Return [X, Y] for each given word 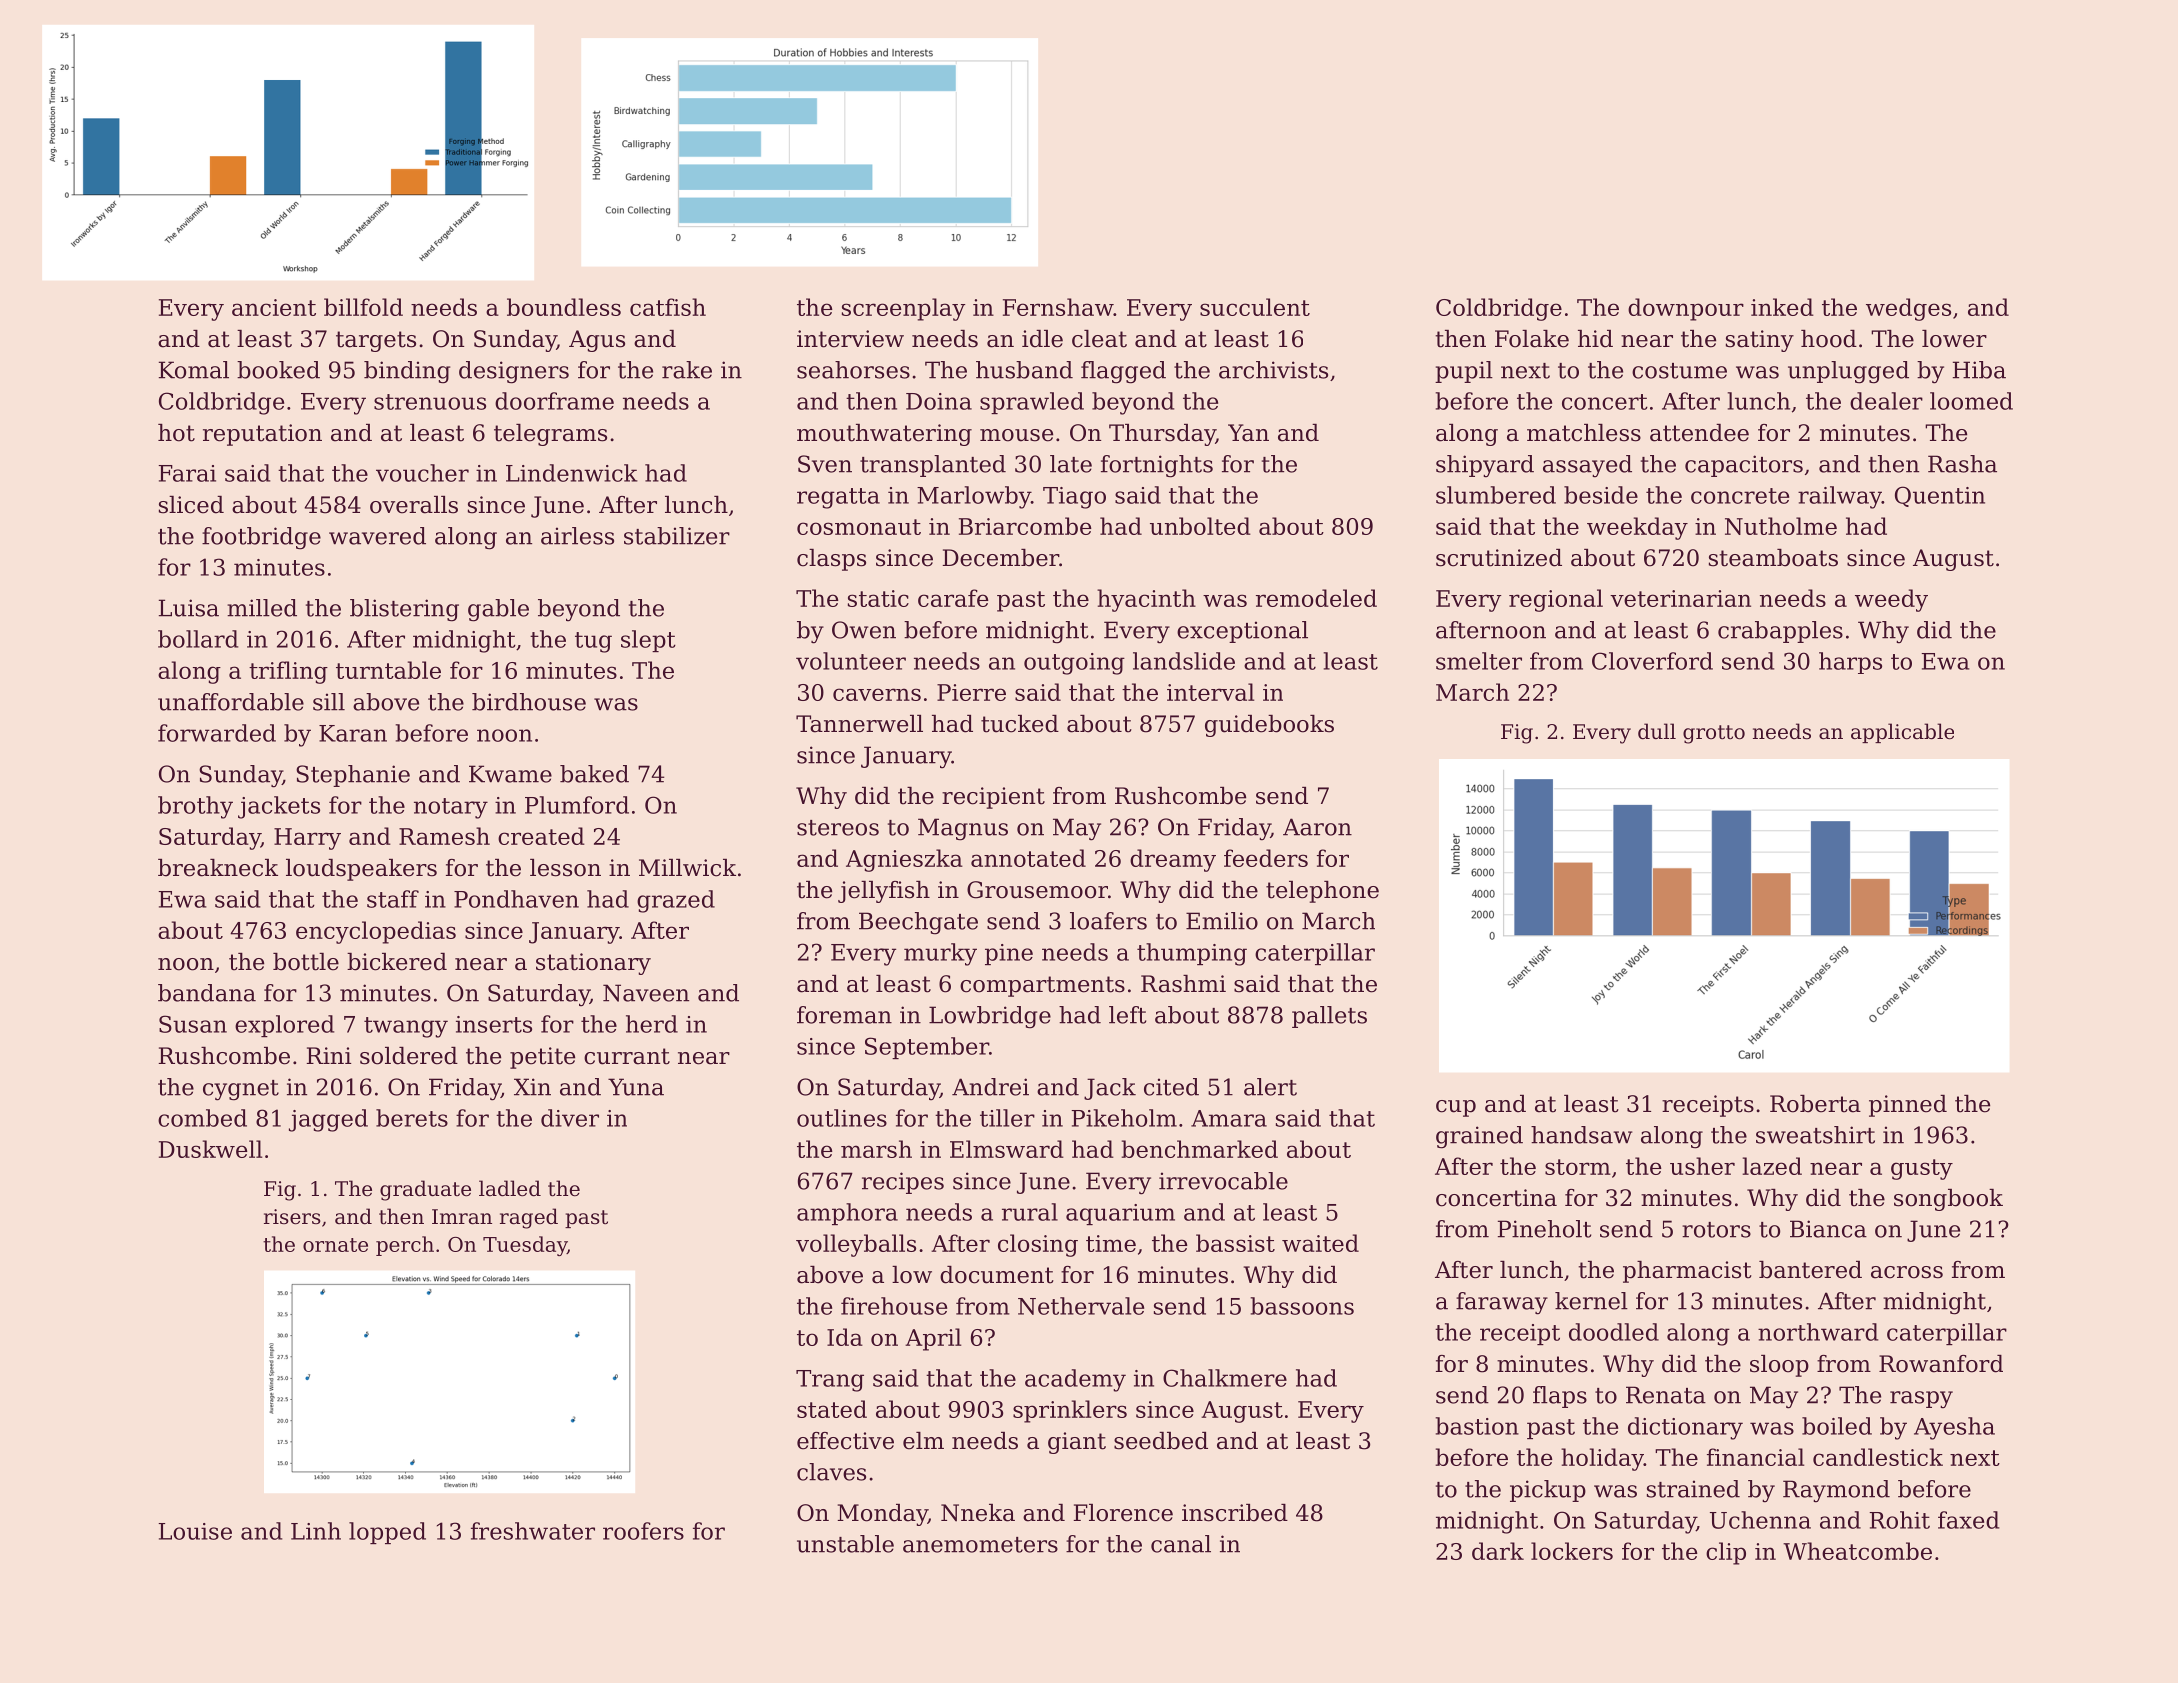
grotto [1714, 734]
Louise [195, 1531]
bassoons [1302, 1306]
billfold [363, 307]
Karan [353, 733]
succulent [1255, 307]
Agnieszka [904, 860]
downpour [1686, 309]
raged [529, 1218]
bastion [1477, 1426]
